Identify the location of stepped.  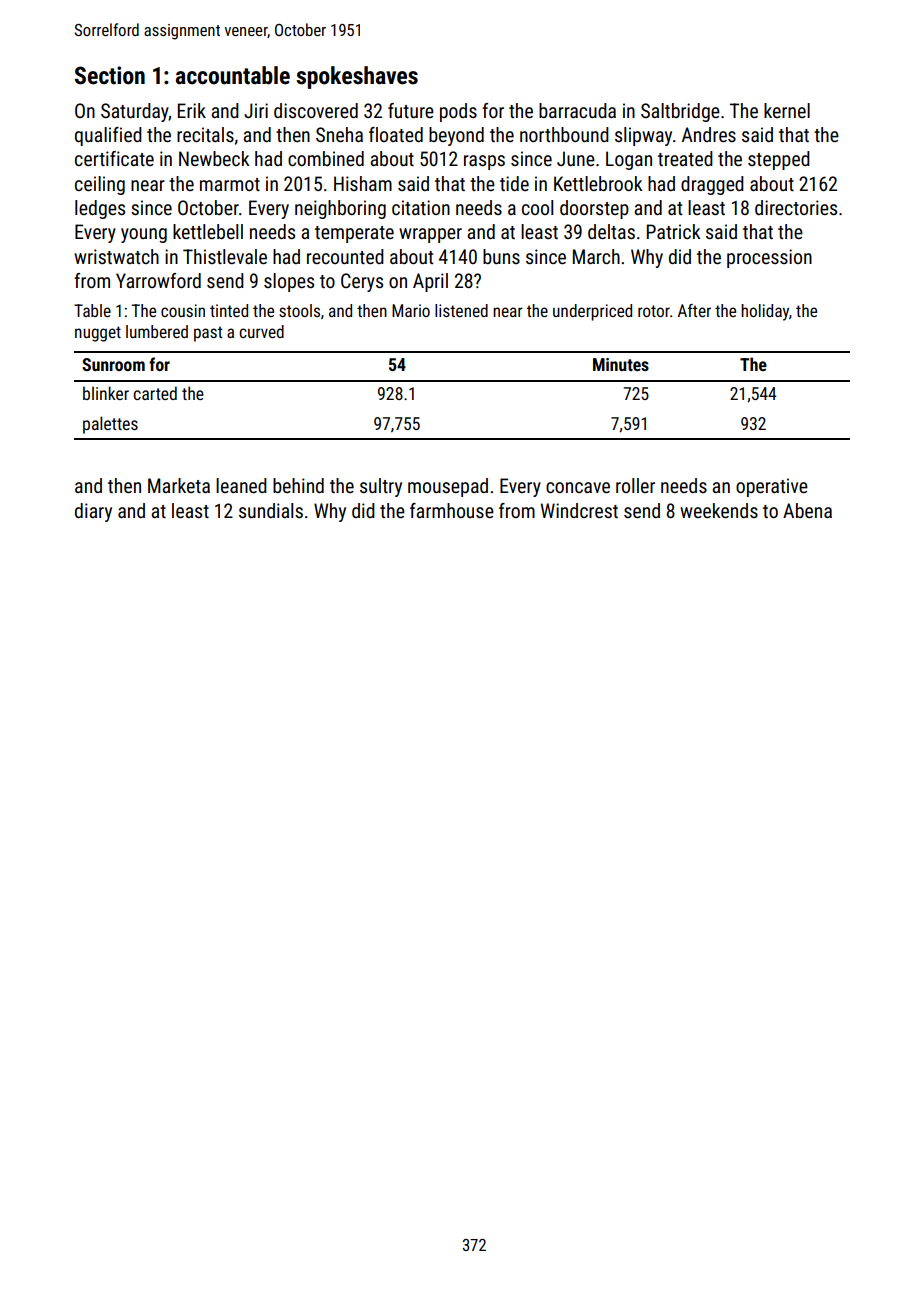
(779, 160).
